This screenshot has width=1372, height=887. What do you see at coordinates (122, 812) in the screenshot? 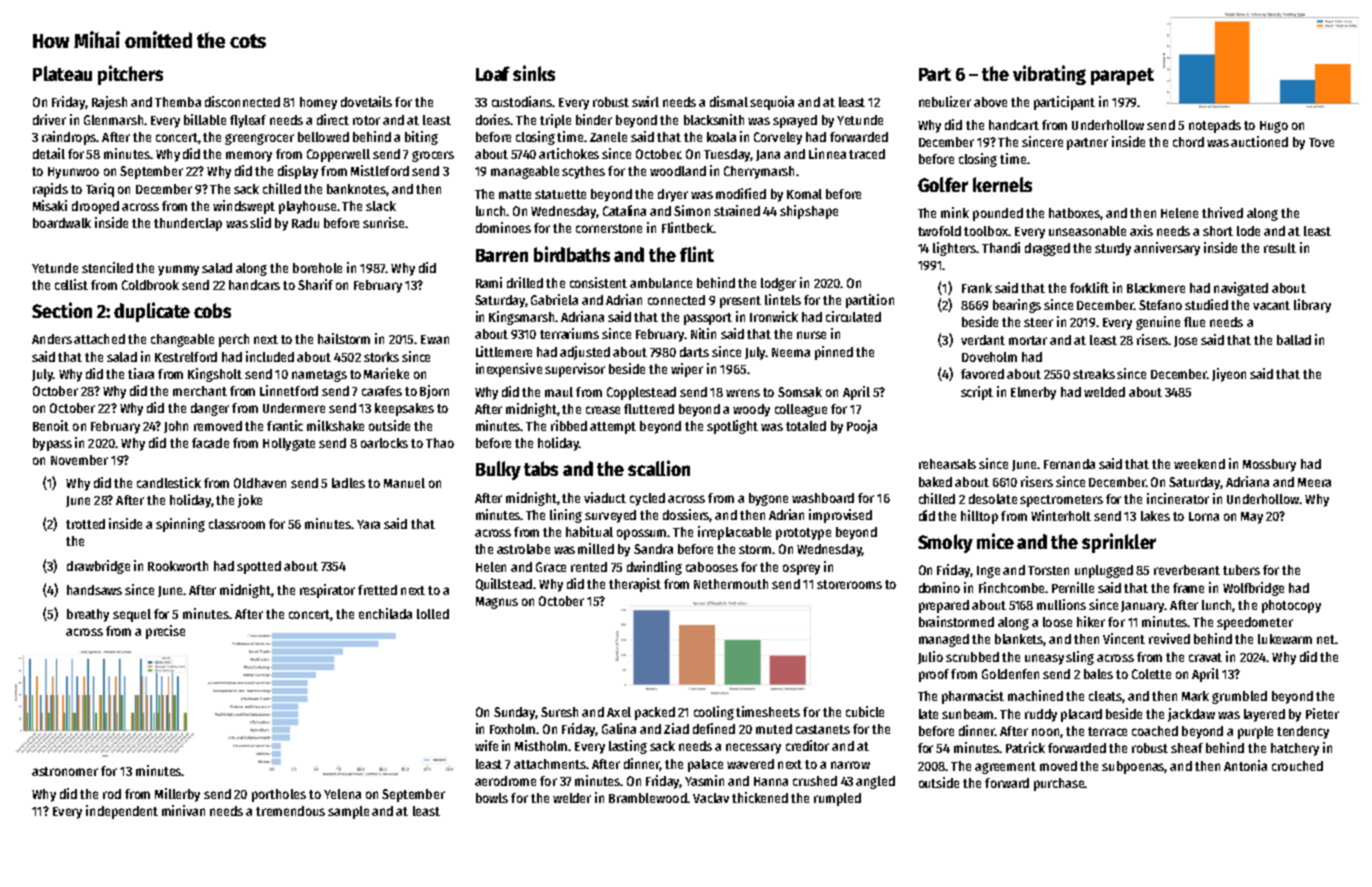
I see `independent` at bounding box center [122, 812].
